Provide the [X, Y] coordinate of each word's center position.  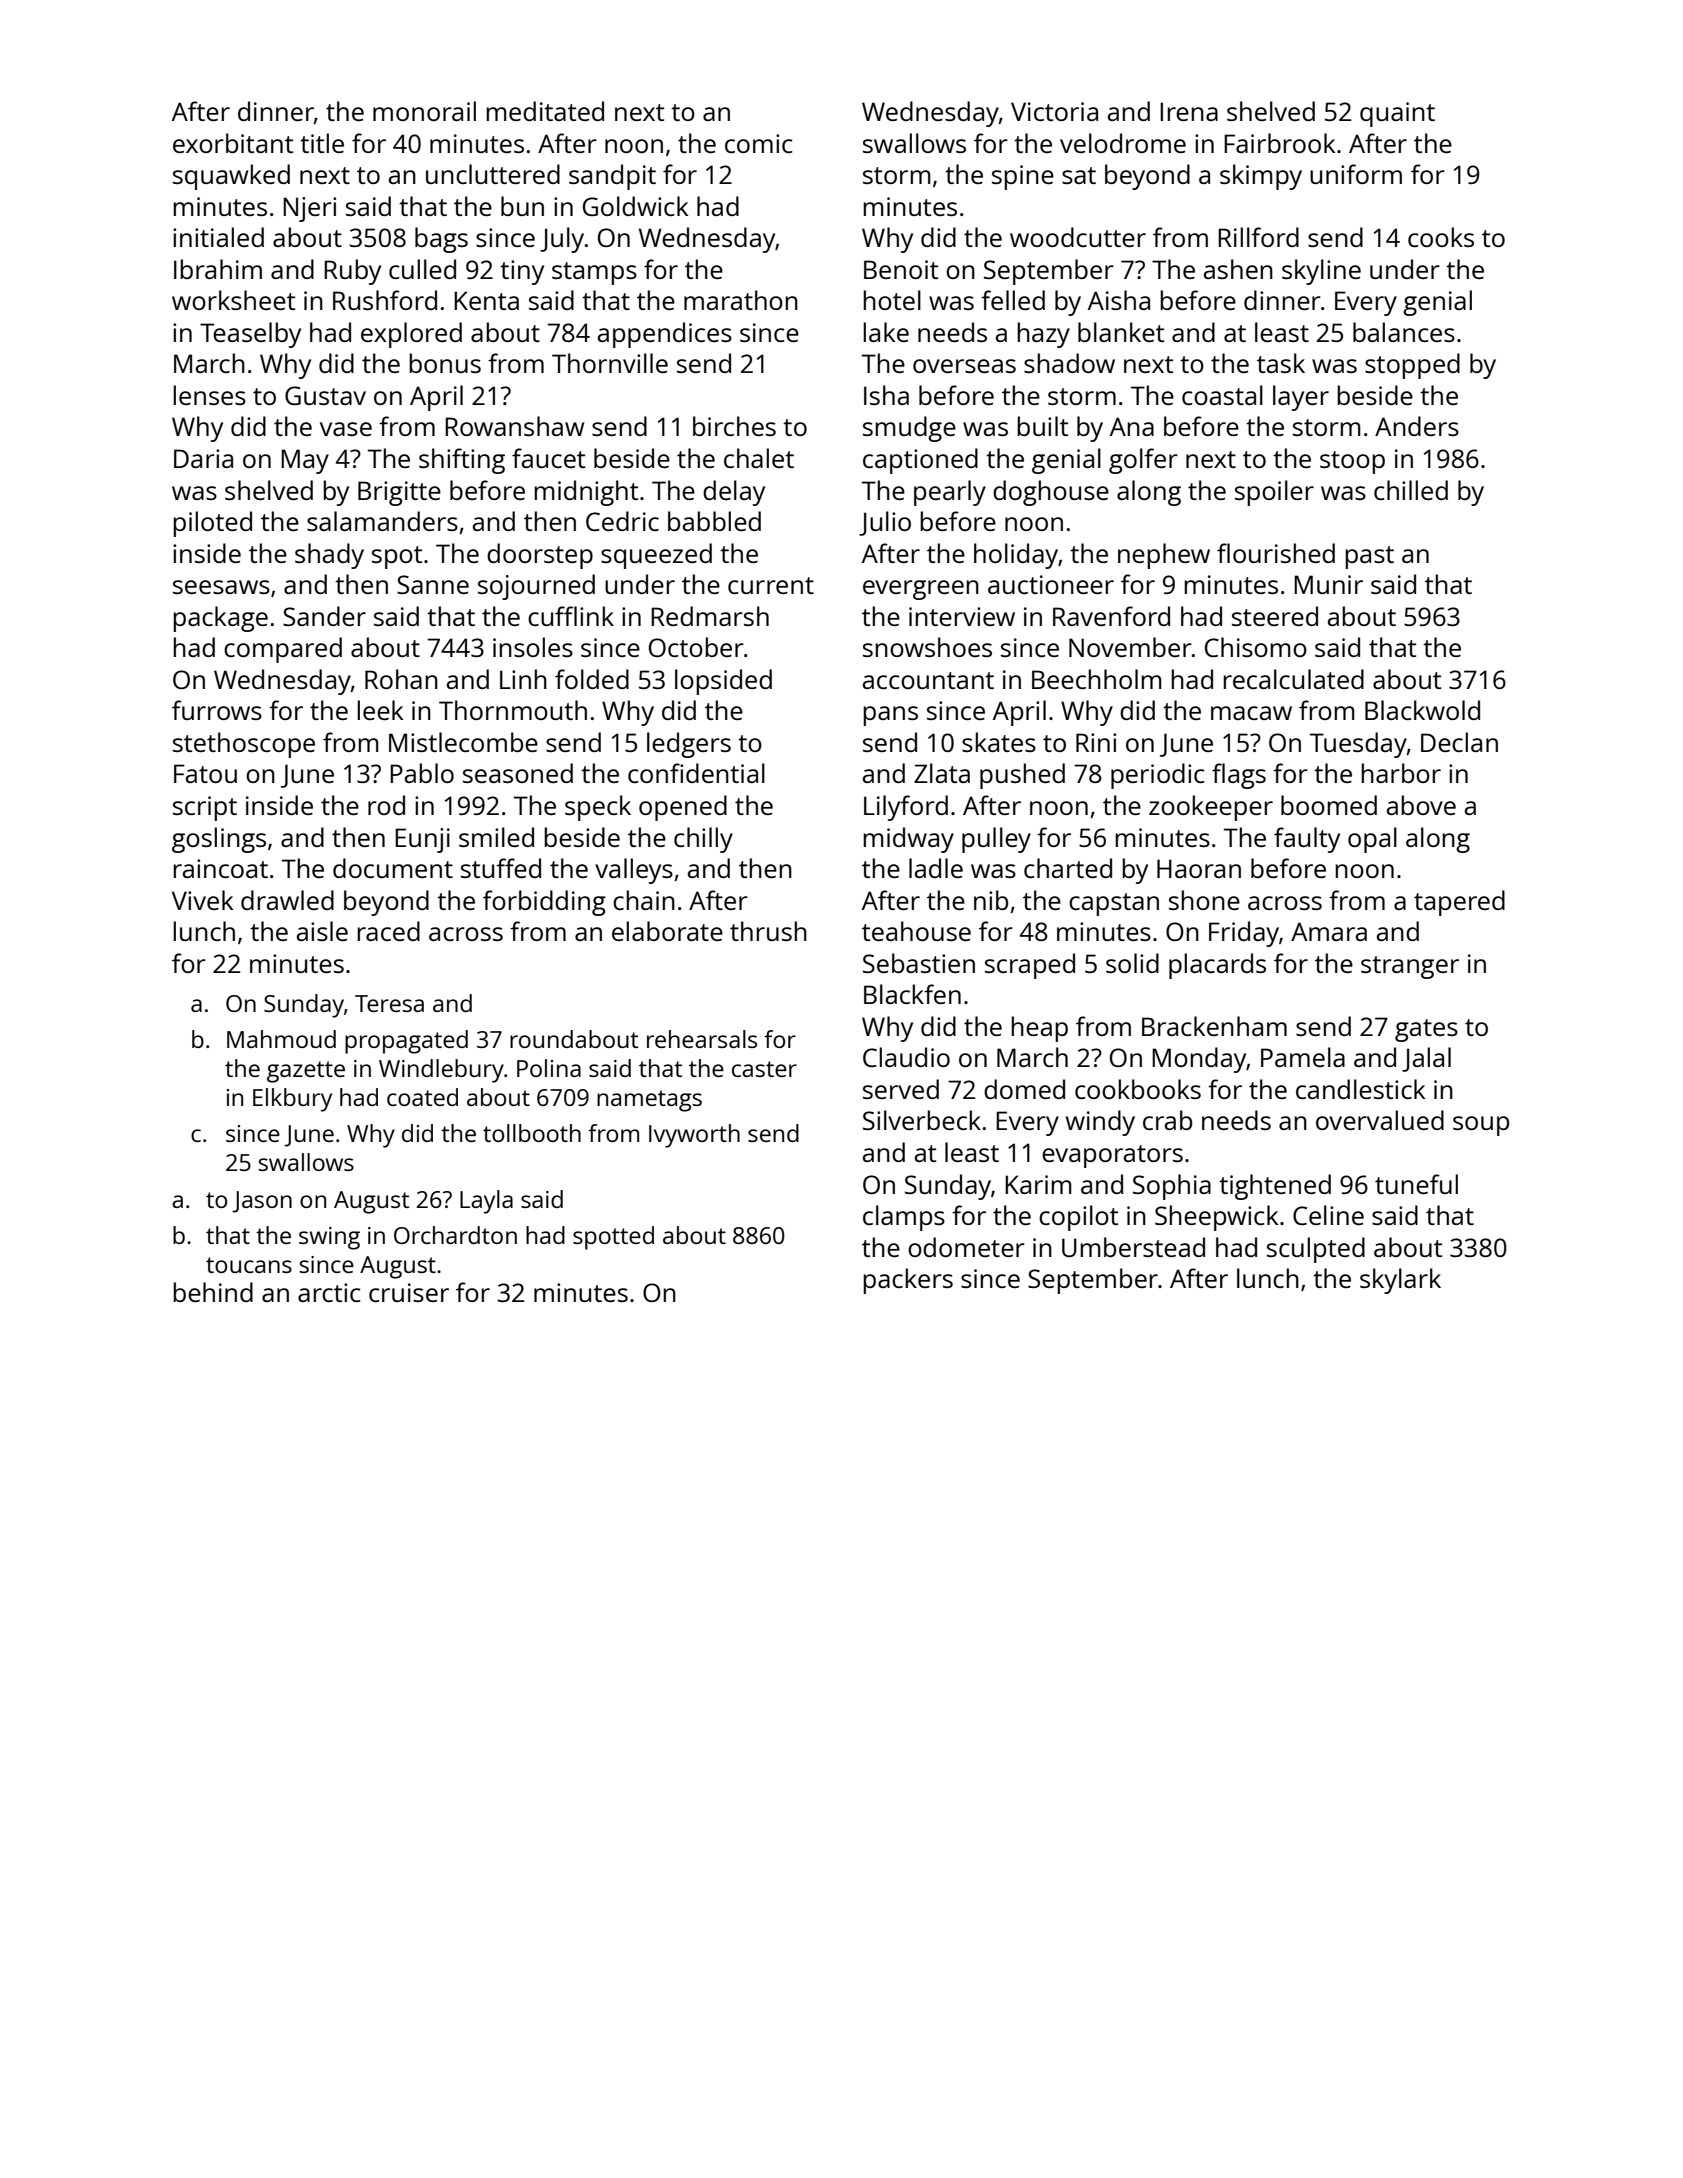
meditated [545, 111]
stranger [1410, 967]
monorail [424, 111]
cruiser [409, 1292]
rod [386, 805]
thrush [768, 931]
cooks [1441, 237]
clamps [904, 1218]
